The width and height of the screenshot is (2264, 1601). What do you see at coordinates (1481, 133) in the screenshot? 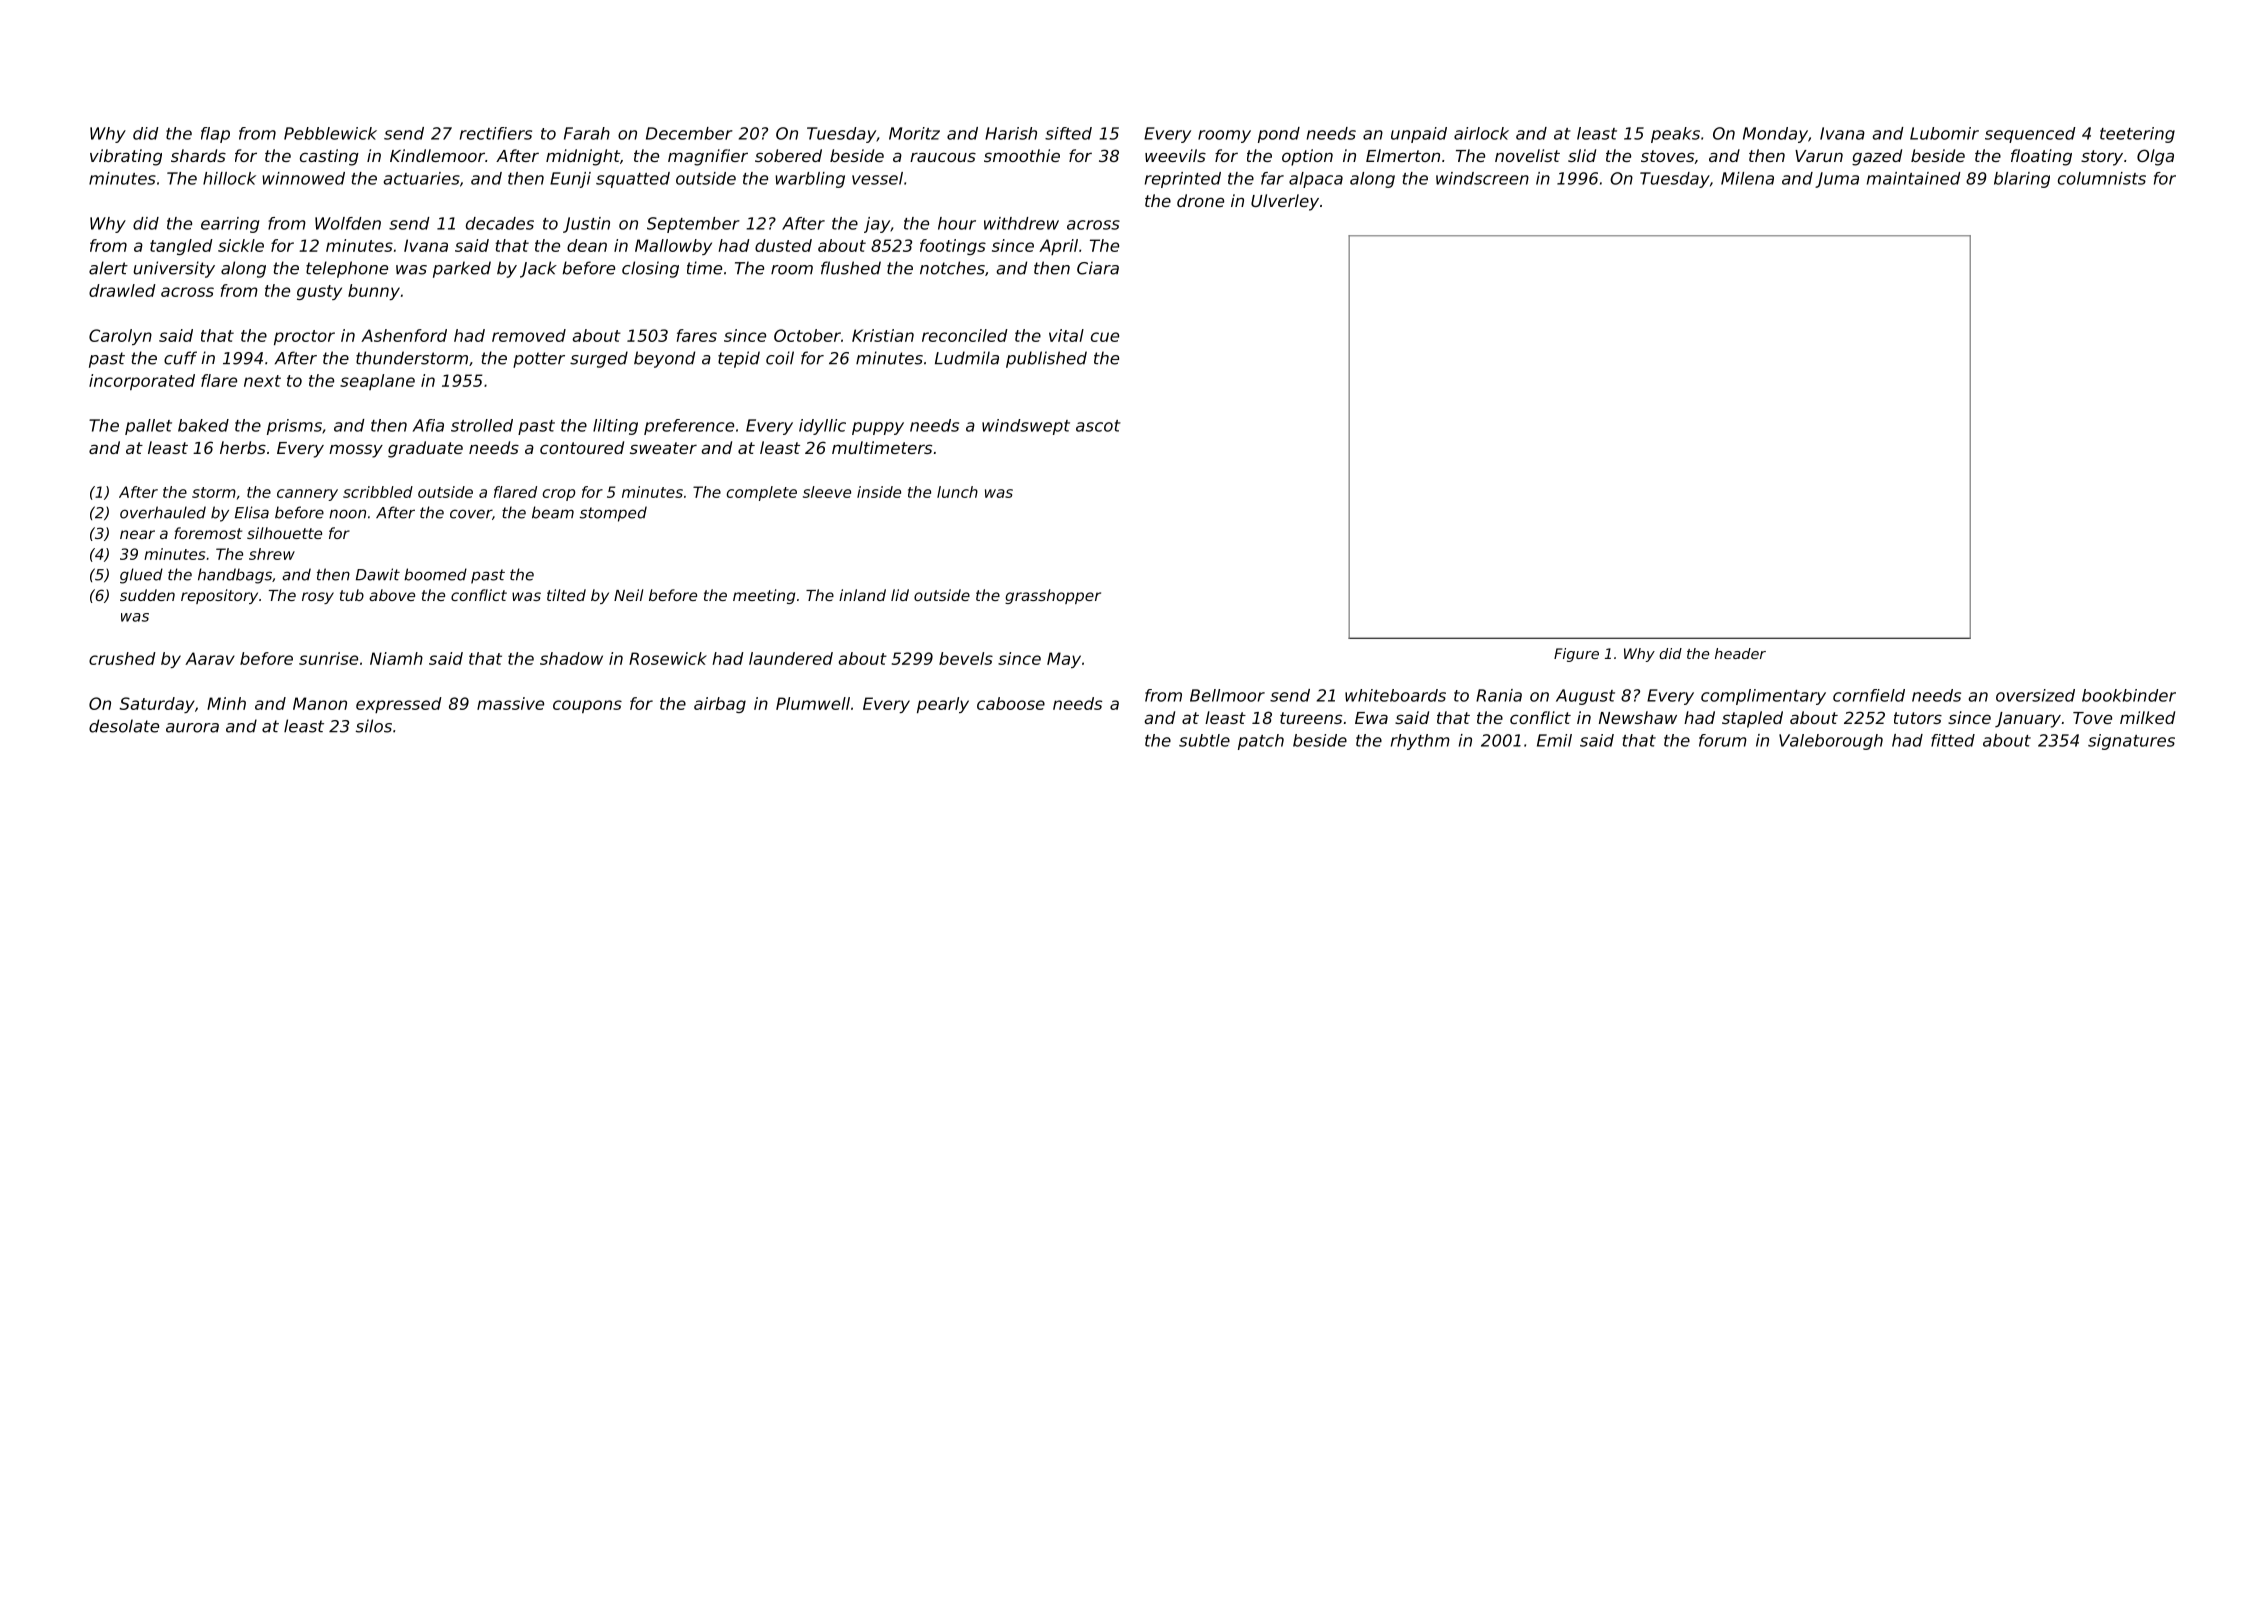
I see `airlock` at bounding box center [1481, 133].
